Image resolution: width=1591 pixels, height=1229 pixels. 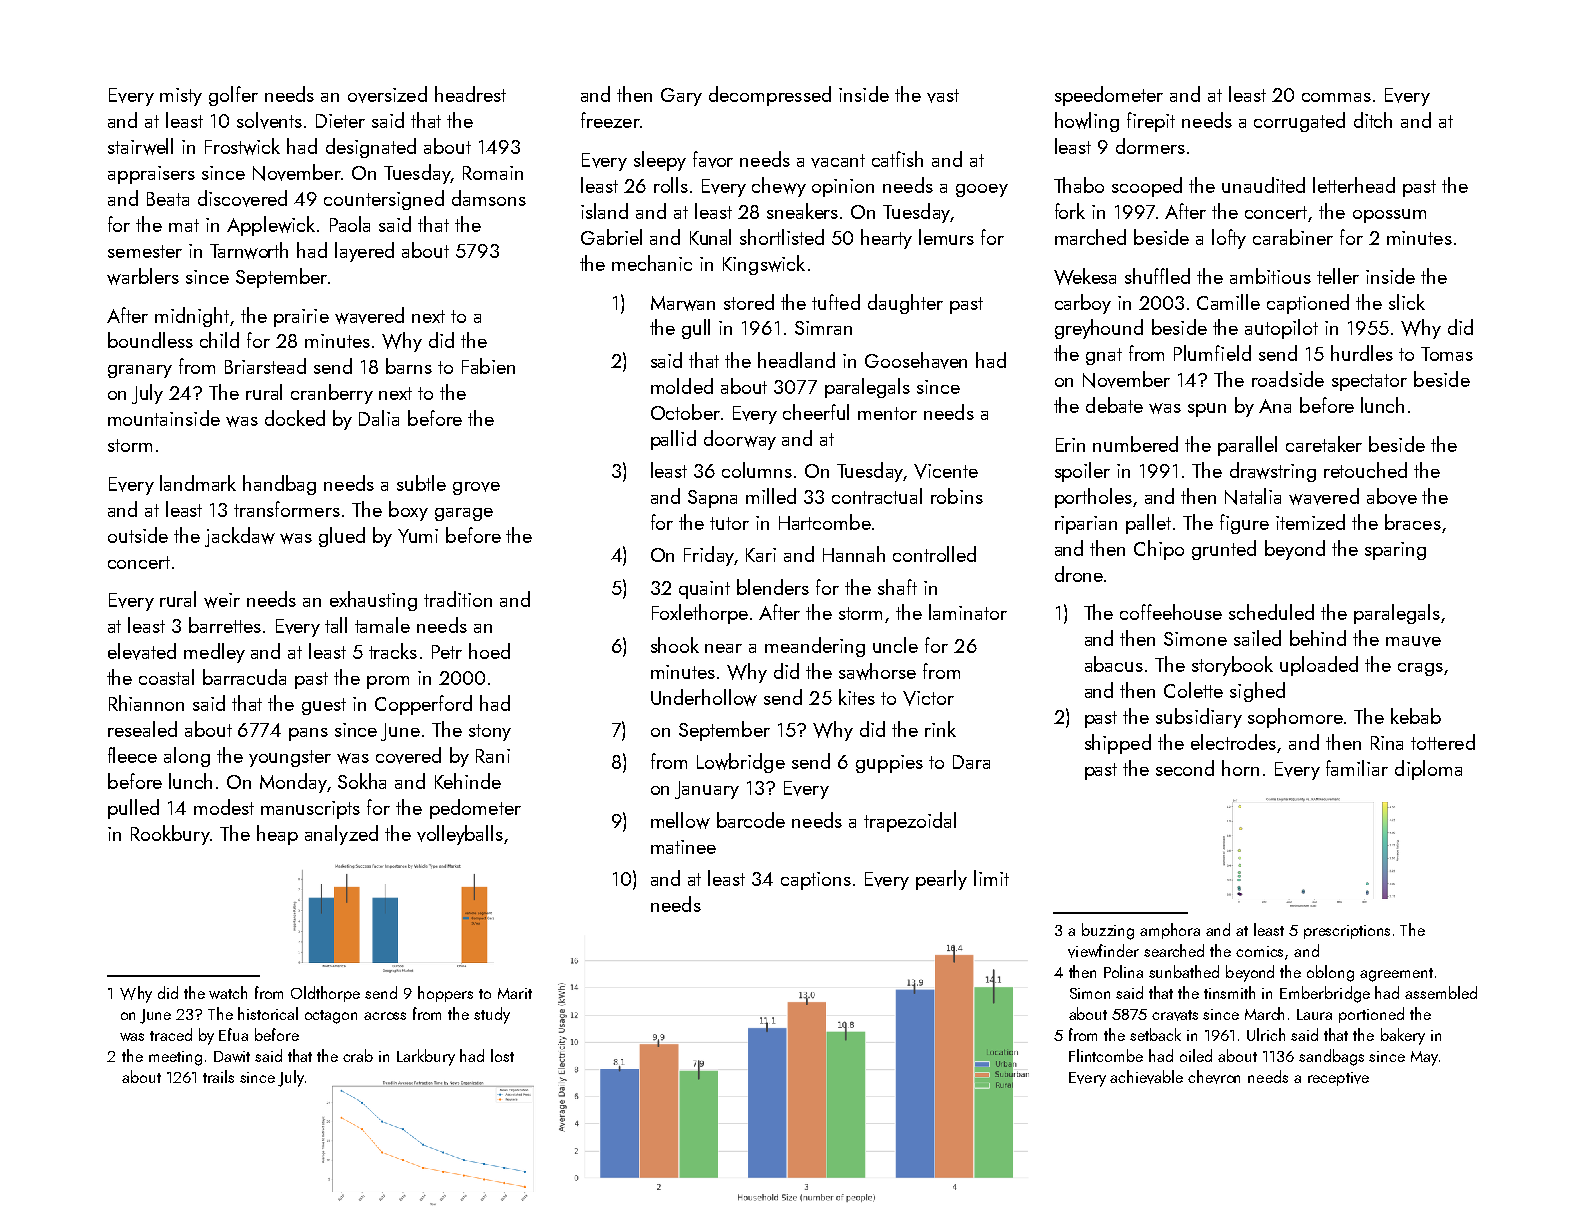 What do you see at coordinates (295, 418) in the screenshot?
I see `docked` at bounding box center [295, 418].
